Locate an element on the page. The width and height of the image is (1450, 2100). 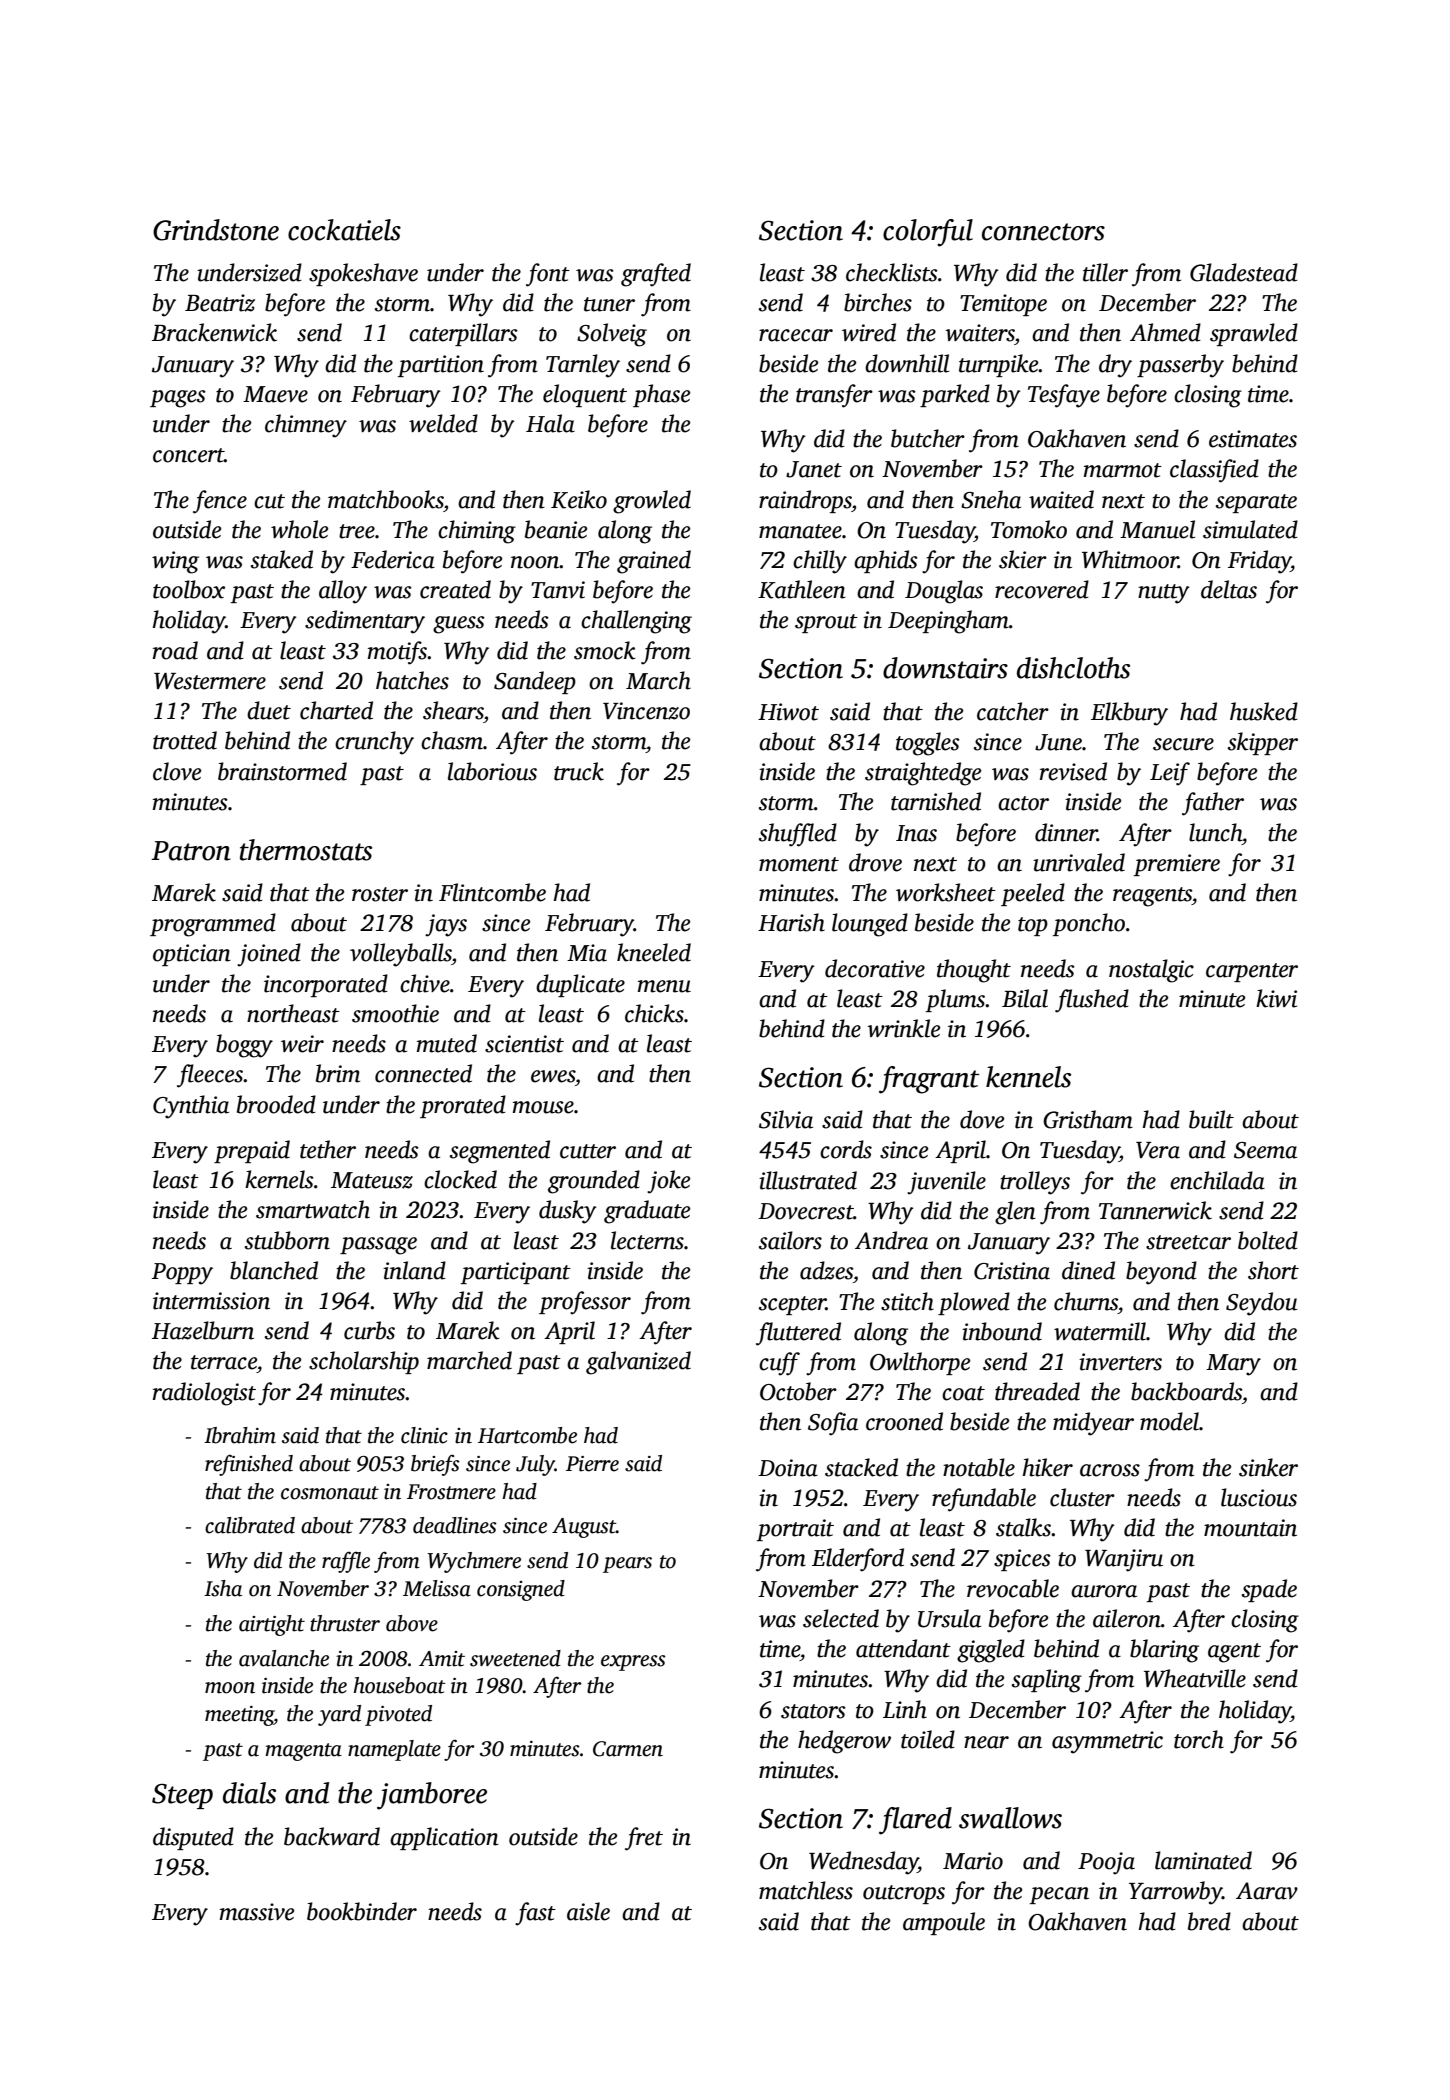
cockatiels is located at coordinates (344, 230).
